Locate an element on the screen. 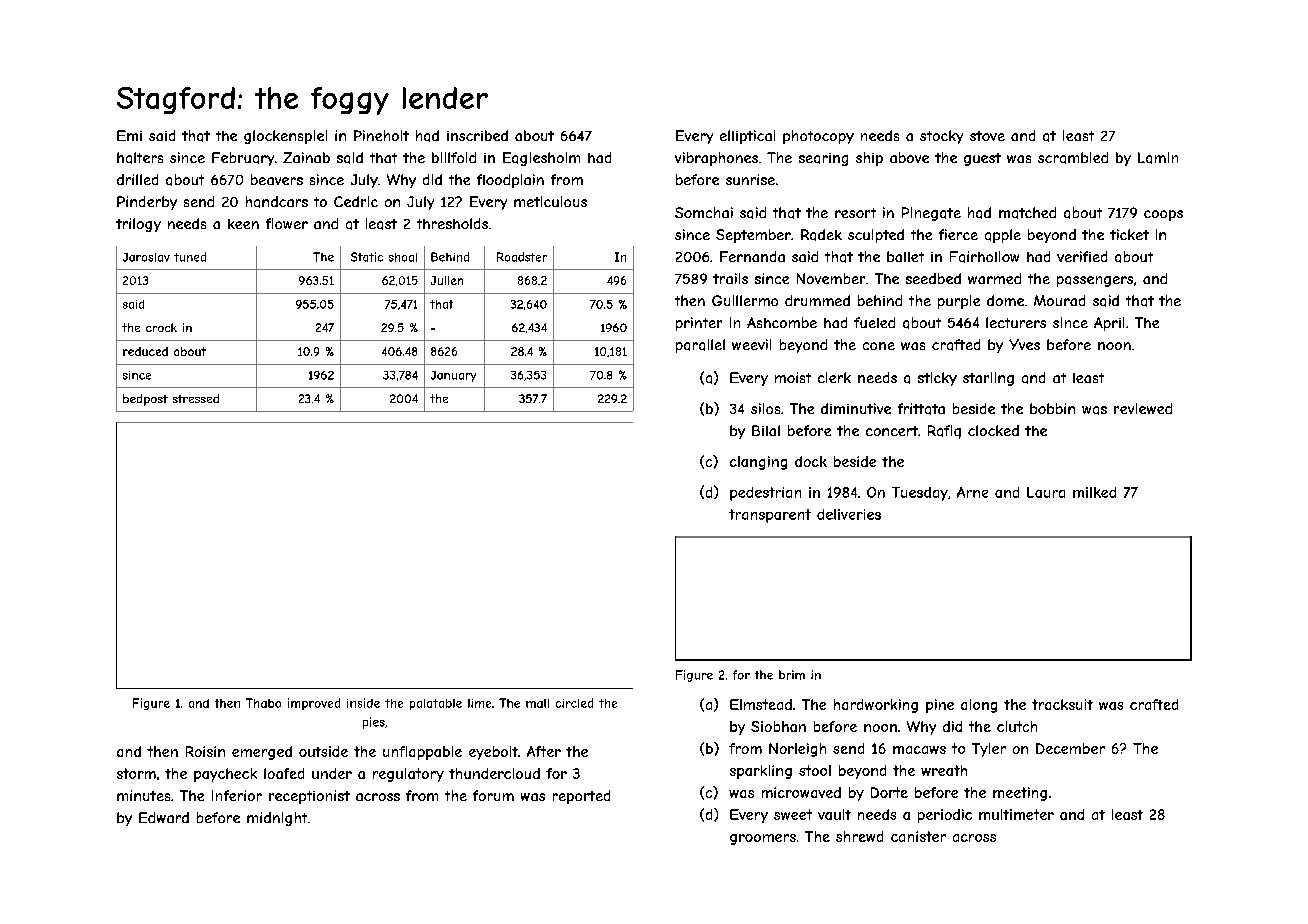 The width and height of the screenshot is (1308, 924). Thabo is located at coordinates (263, 703).
